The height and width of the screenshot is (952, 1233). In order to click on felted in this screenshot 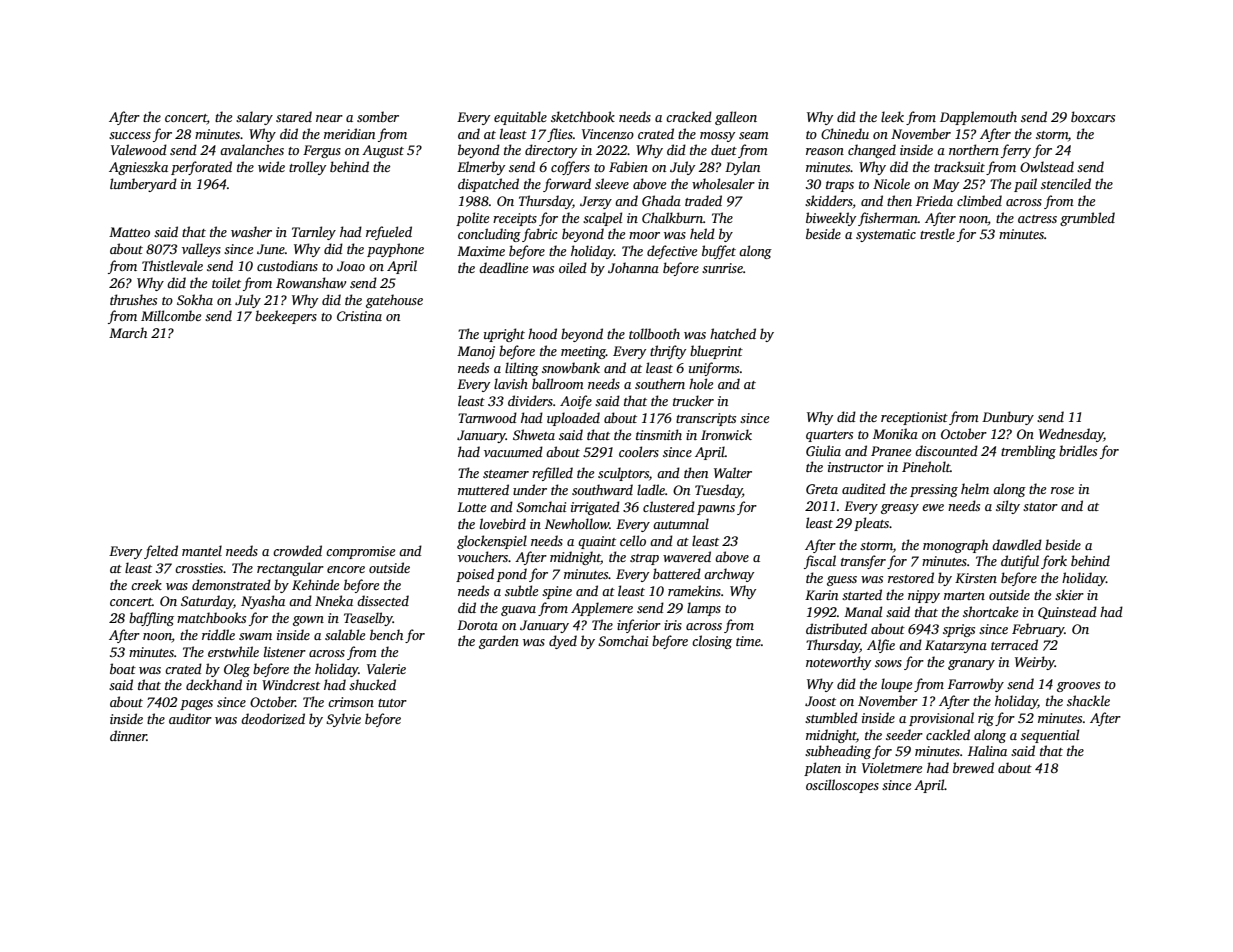, I will do `click(161, 552)`.
